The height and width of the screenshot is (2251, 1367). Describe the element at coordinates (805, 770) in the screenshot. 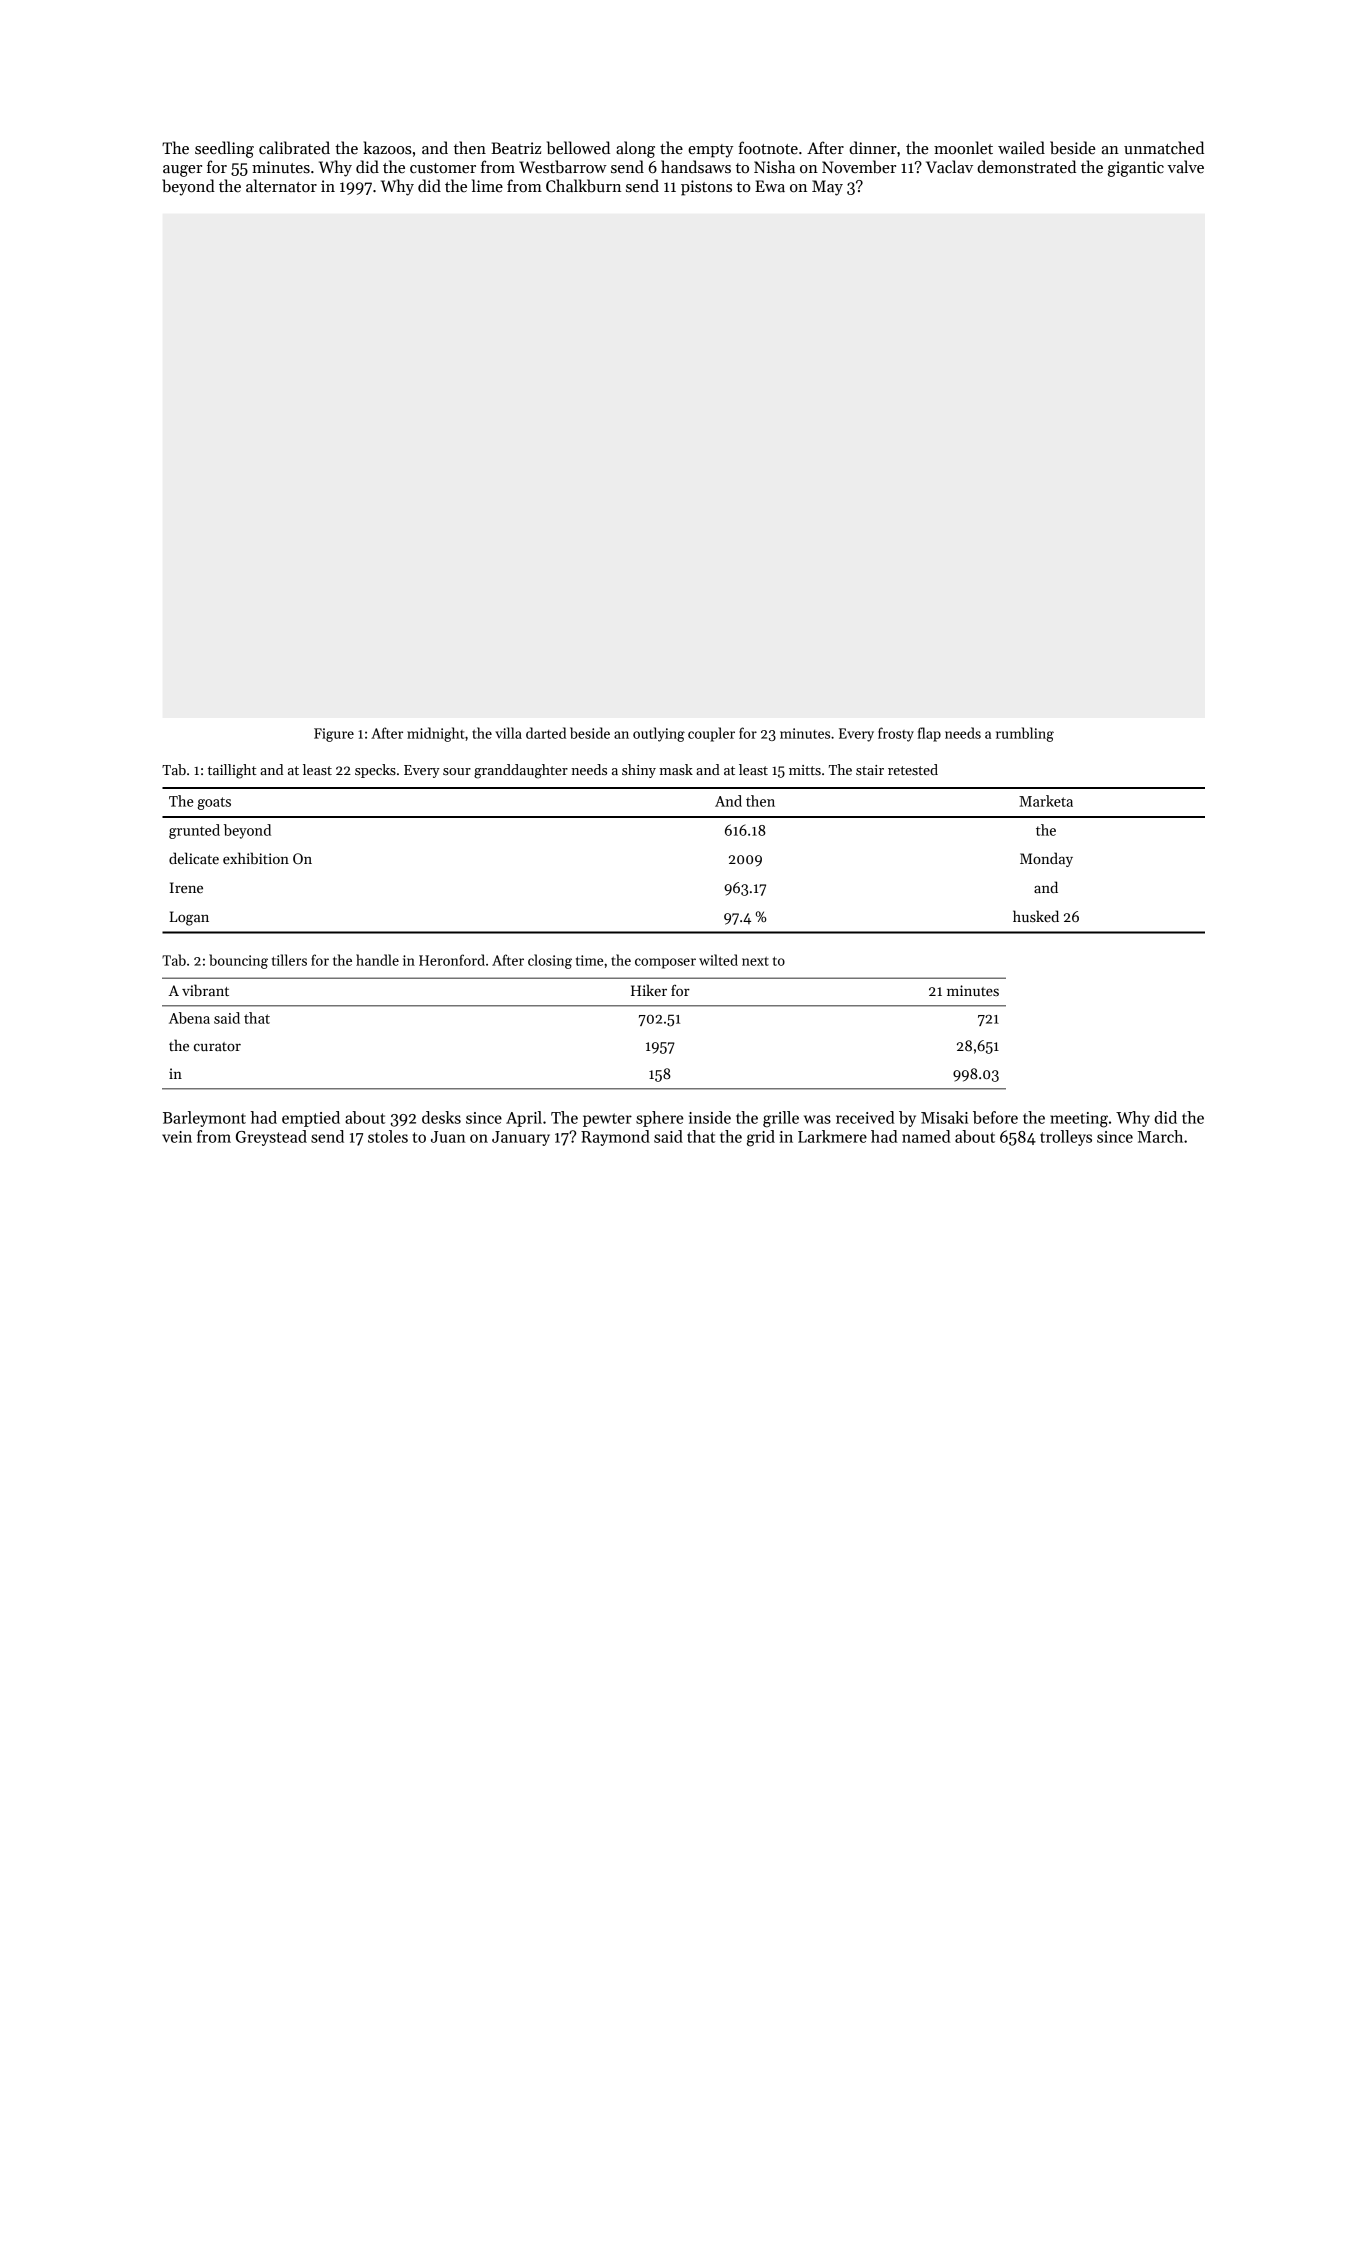

I see `mitts` at that location.
